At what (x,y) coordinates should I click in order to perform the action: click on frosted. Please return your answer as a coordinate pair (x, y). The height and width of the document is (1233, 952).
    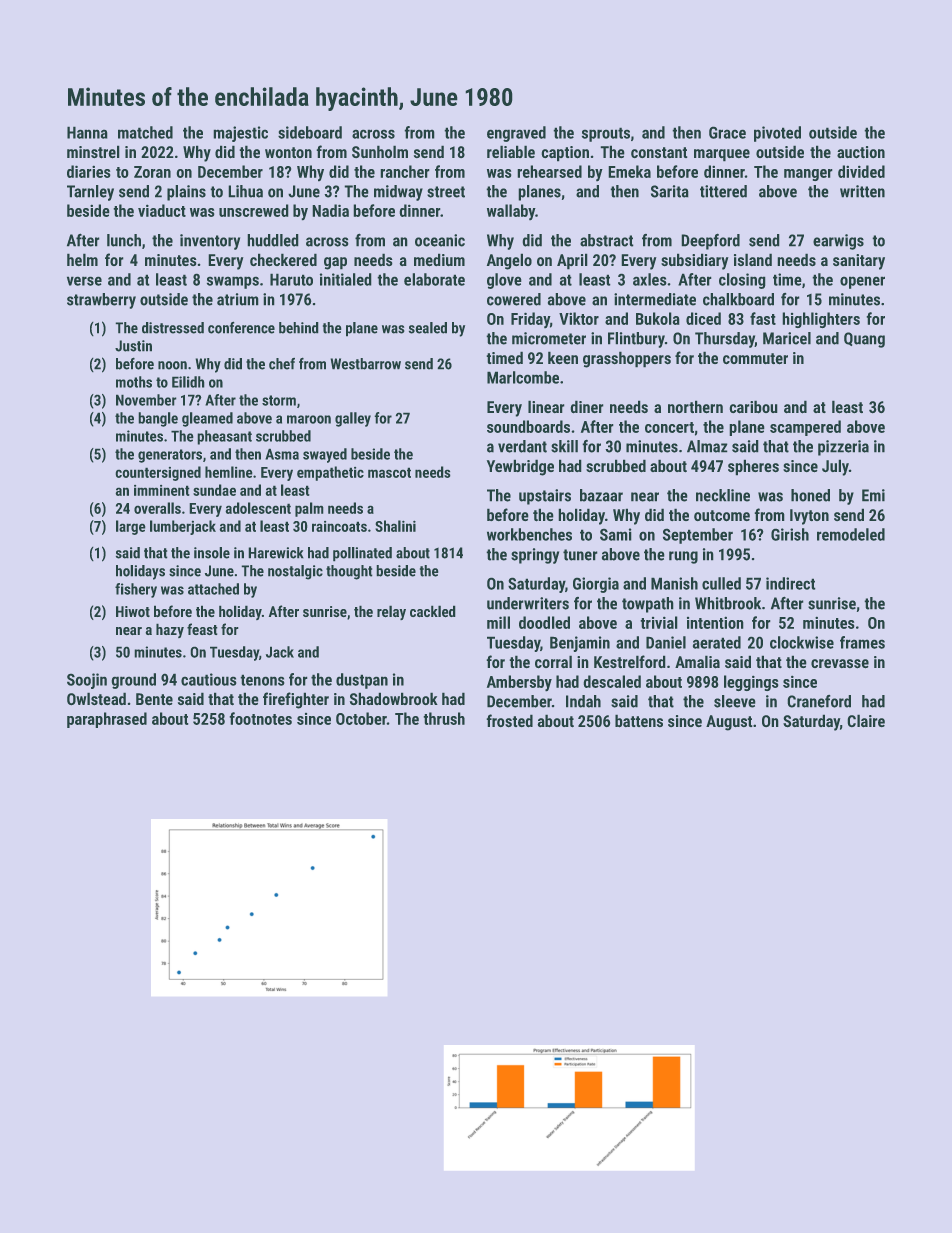
    Looking at the image, I should click on (510, 720).
